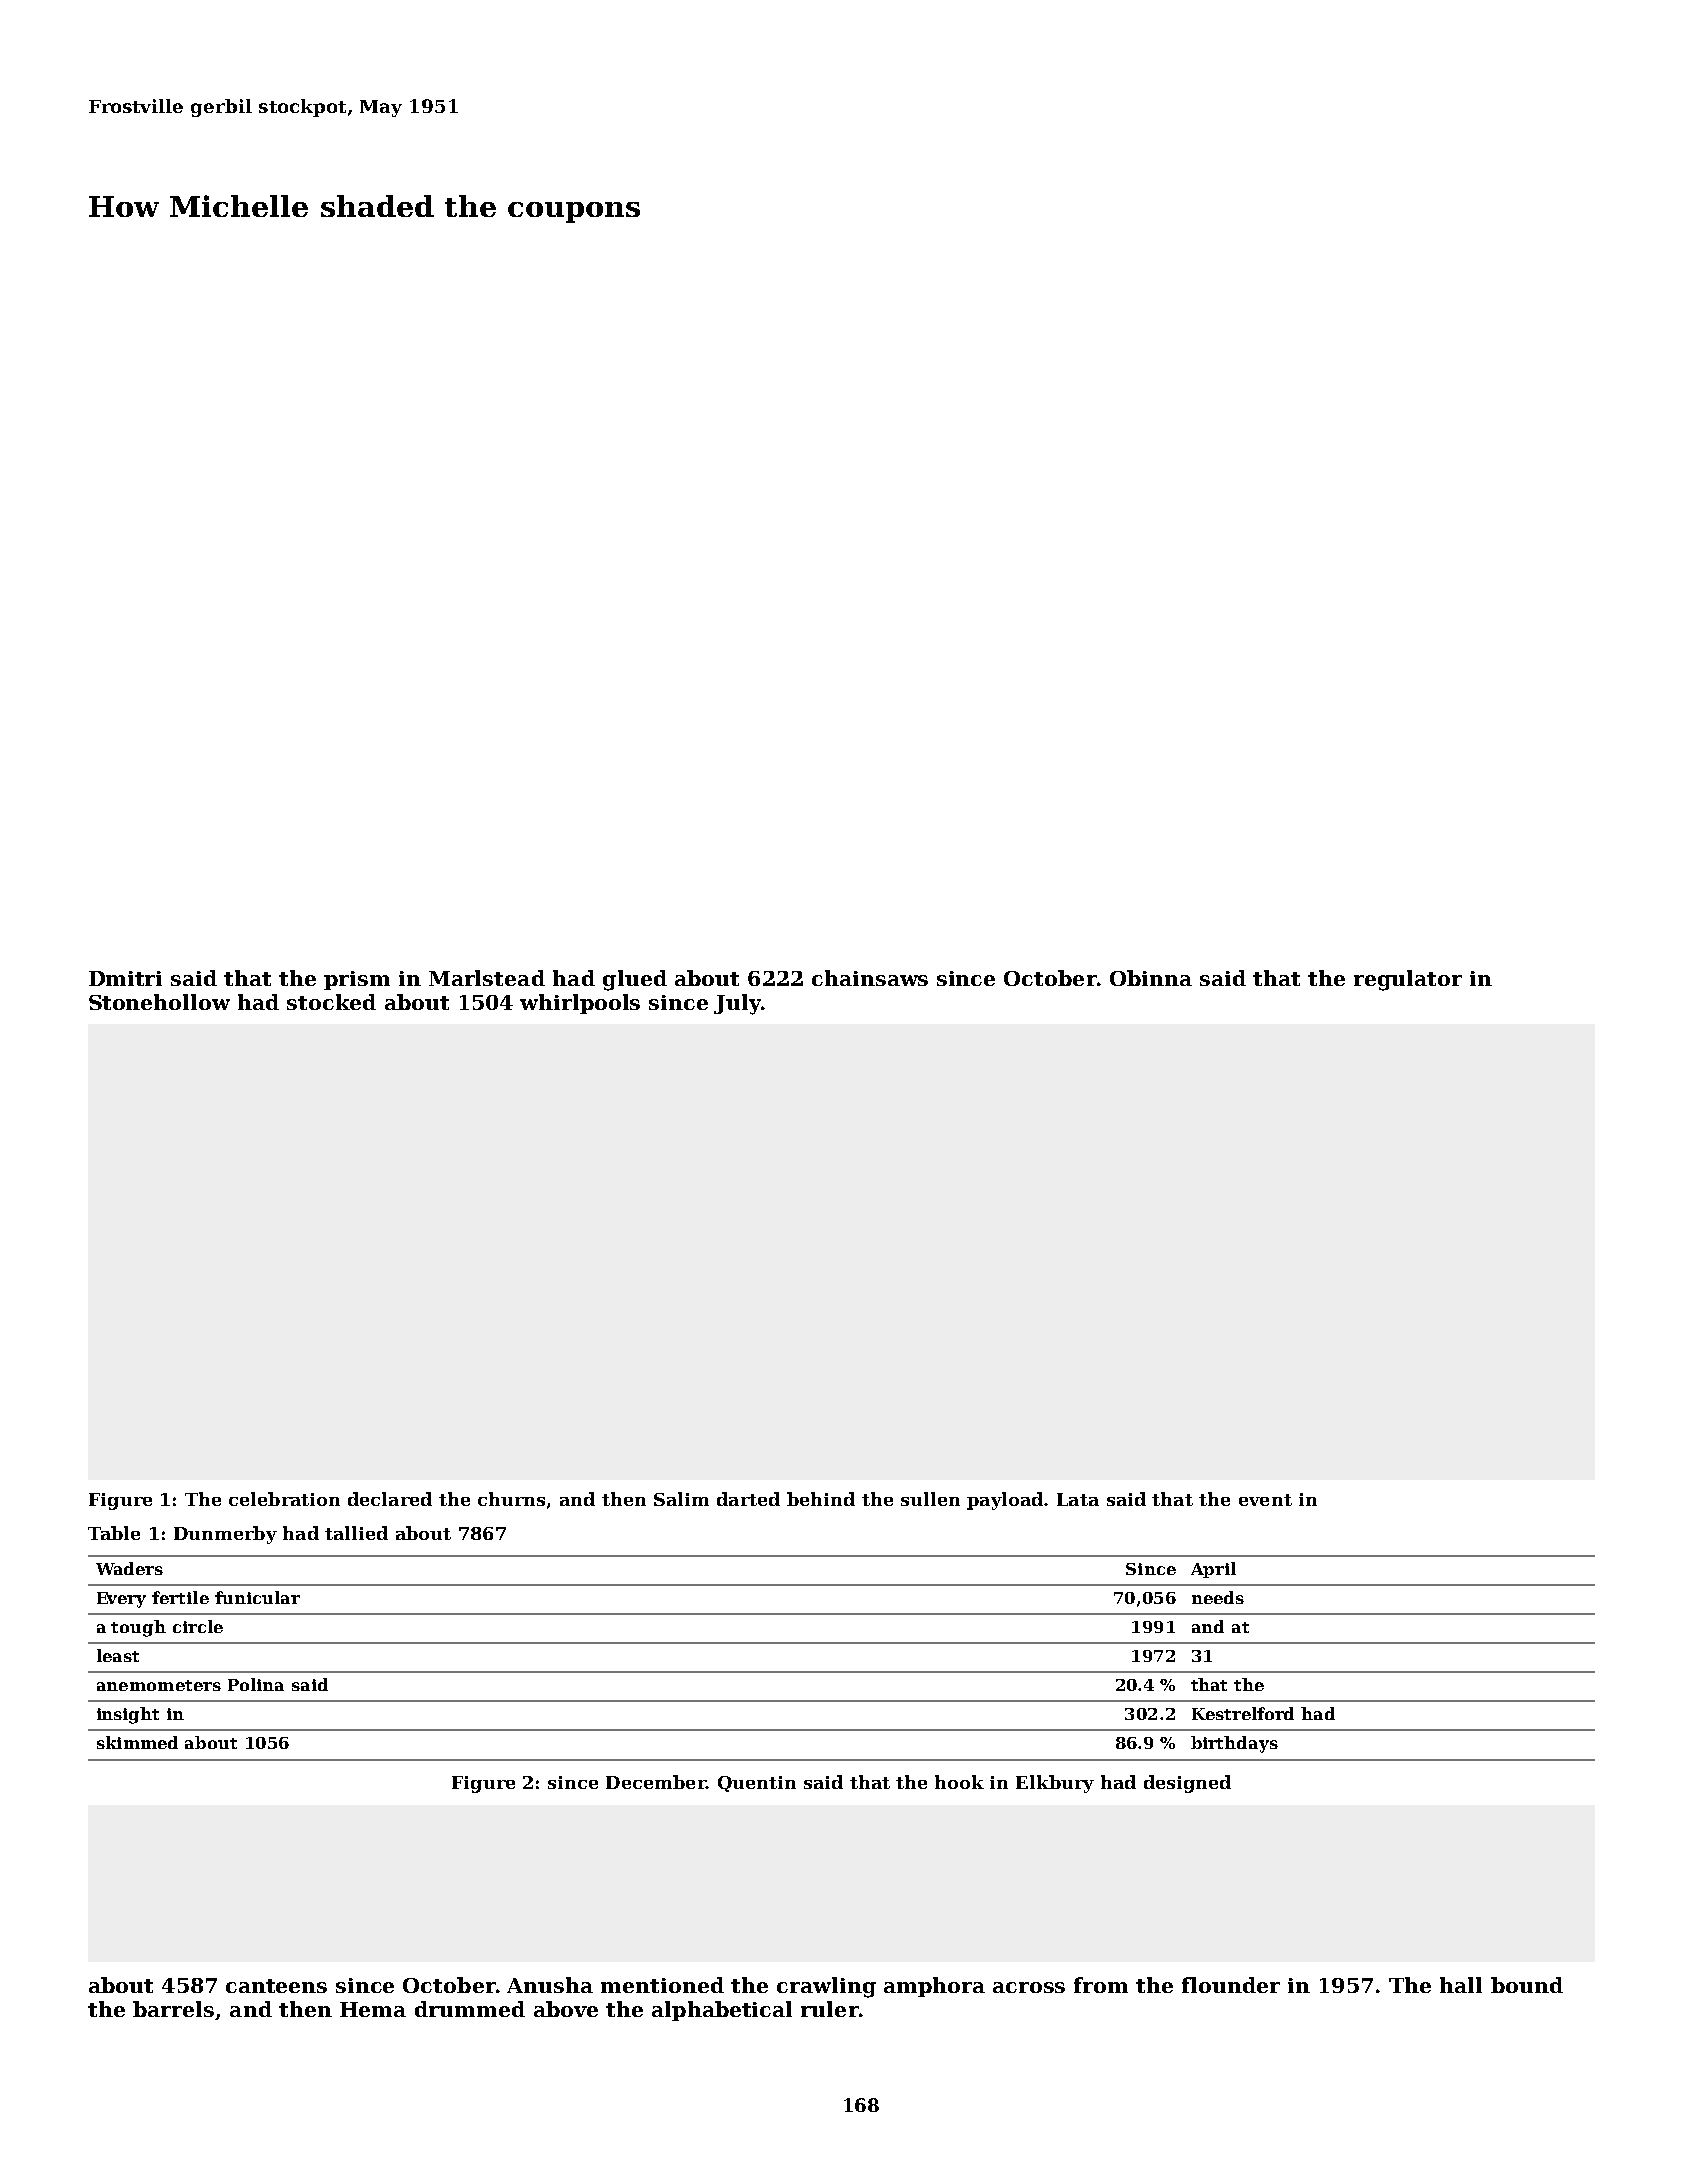 This screenshot has height=2178, width=1683. I want to click on Obinna, so click(1151, 978).
